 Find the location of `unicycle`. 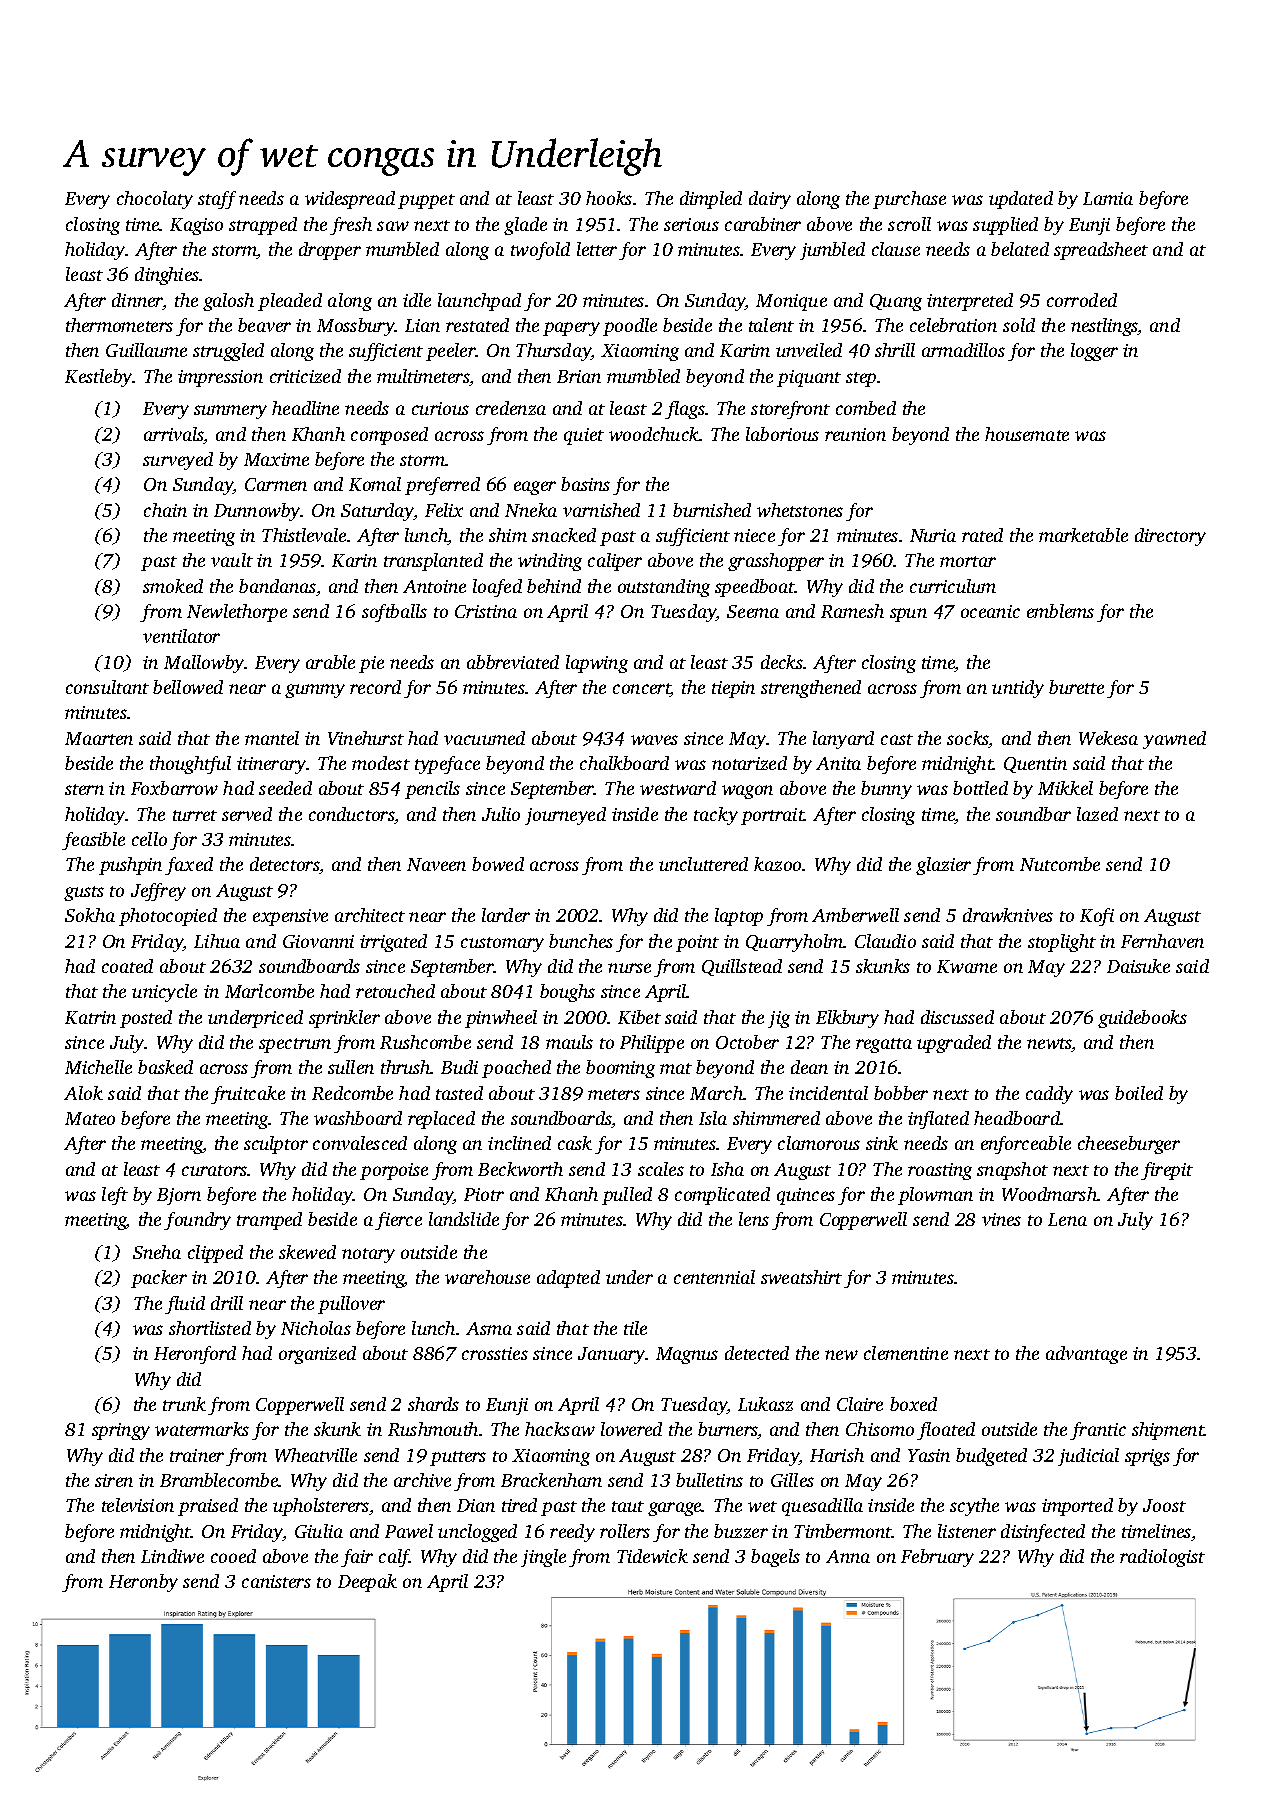

unicycle is located at coordinates (164, 993).
